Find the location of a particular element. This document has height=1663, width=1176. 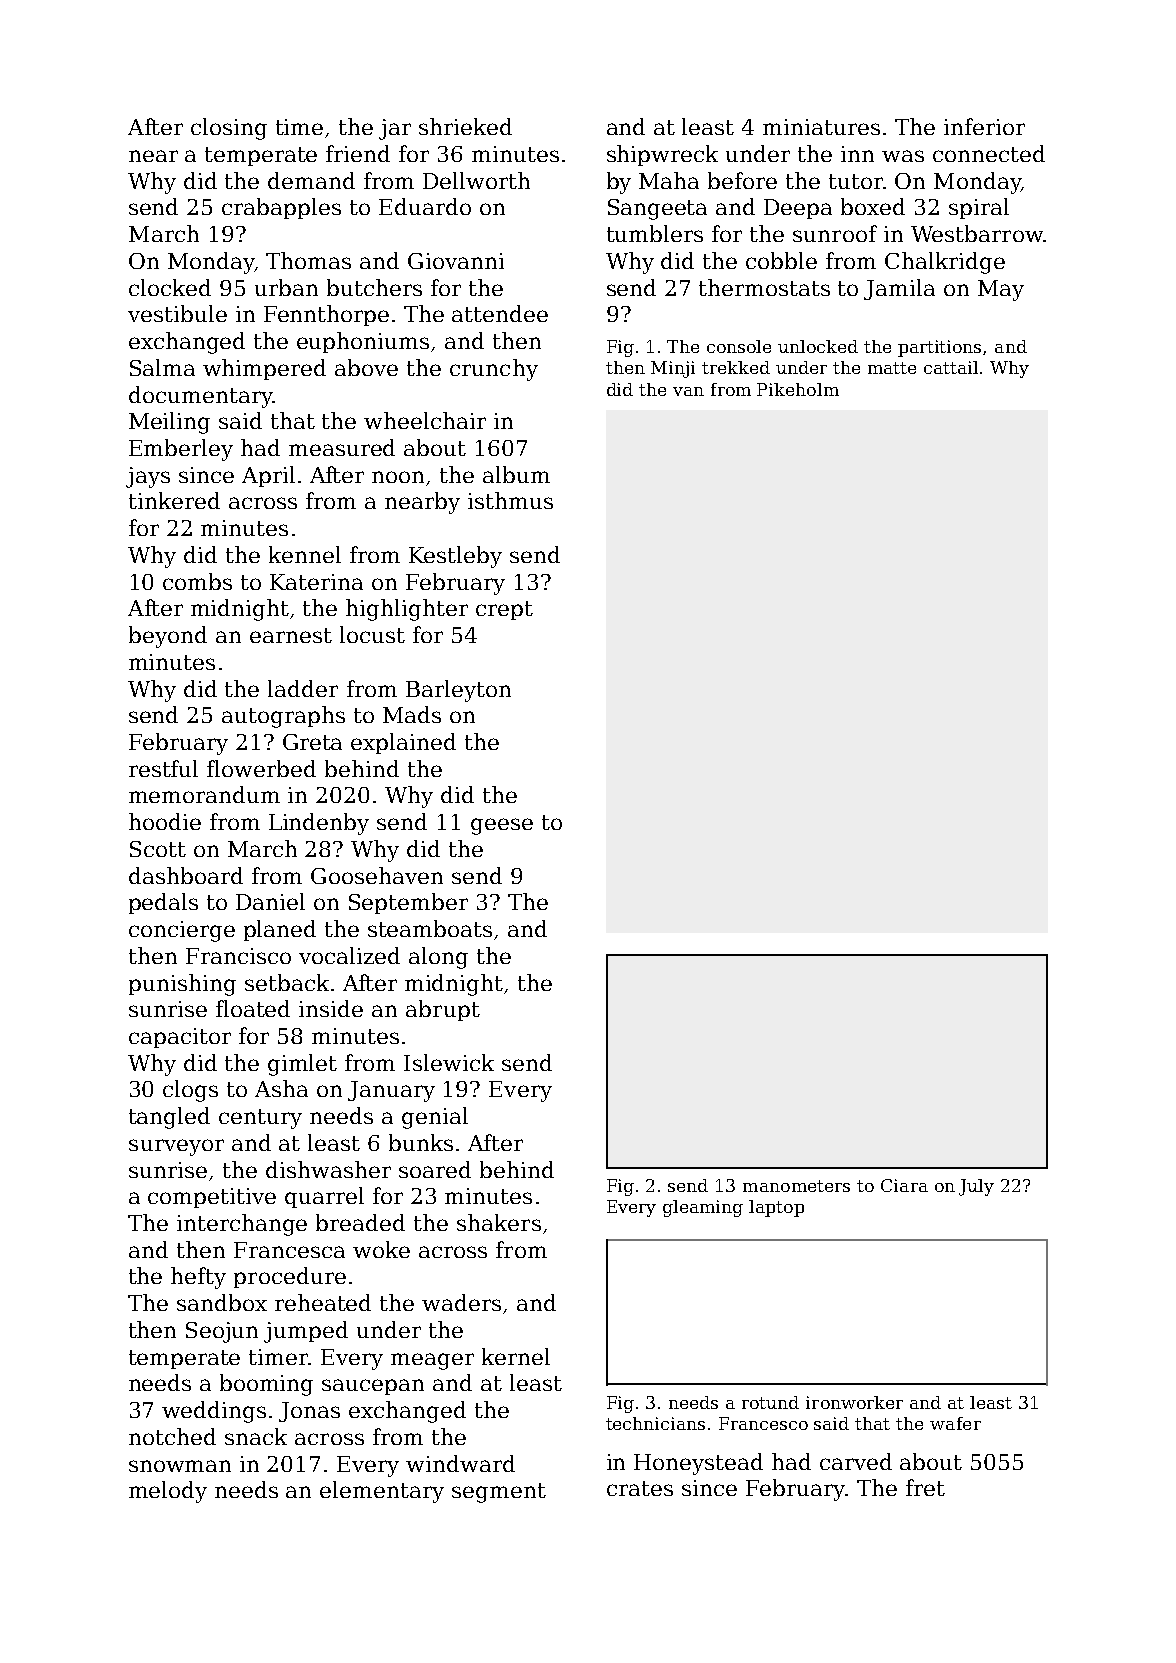

shakers is located at coordinates (499, 1222).
